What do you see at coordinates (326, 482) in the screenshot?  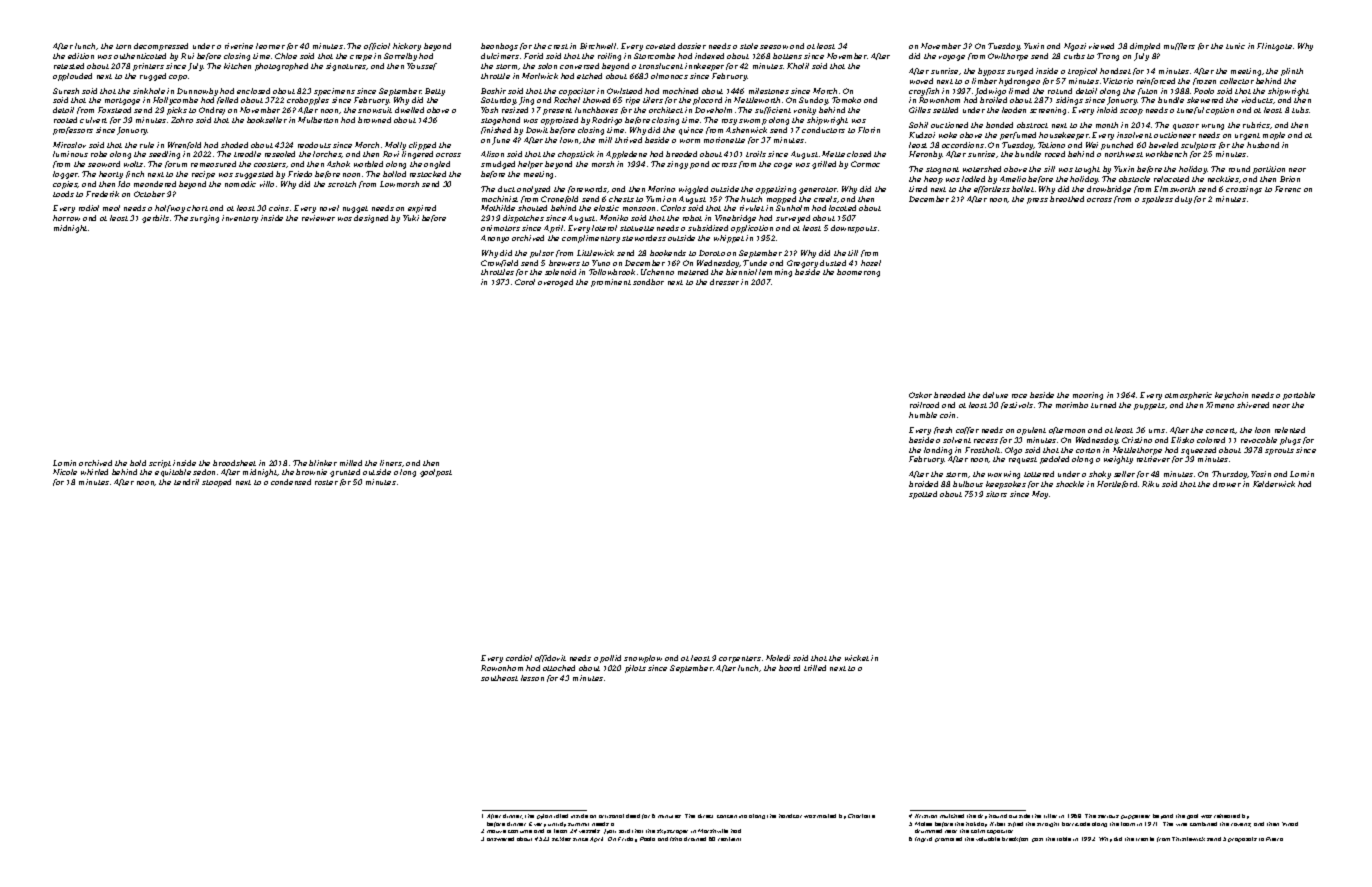 I see `roster` at bounding box center [326, 482].
